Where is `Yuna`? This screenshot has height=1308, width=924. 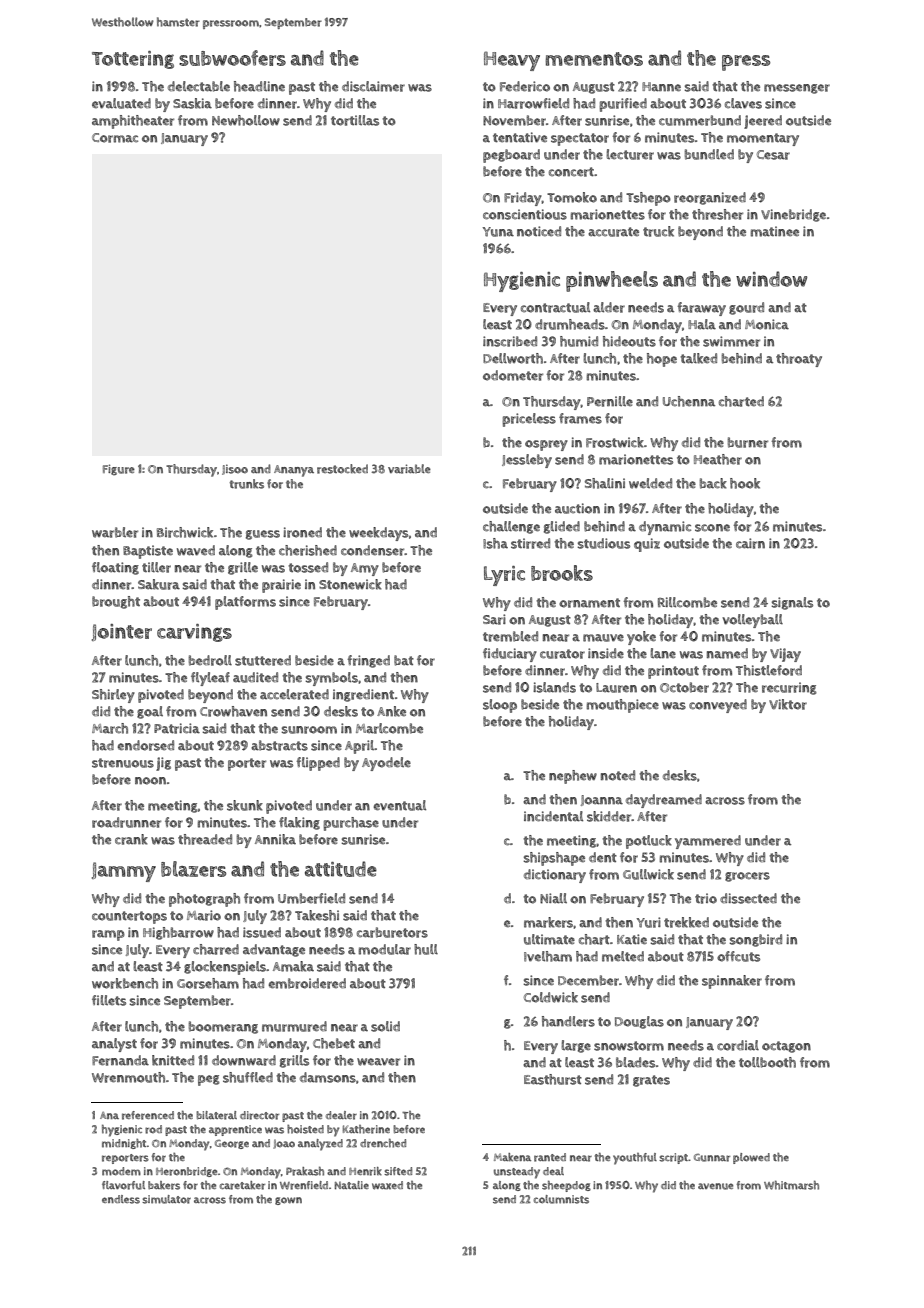
Yuna is located at coordinates (498, 232).
